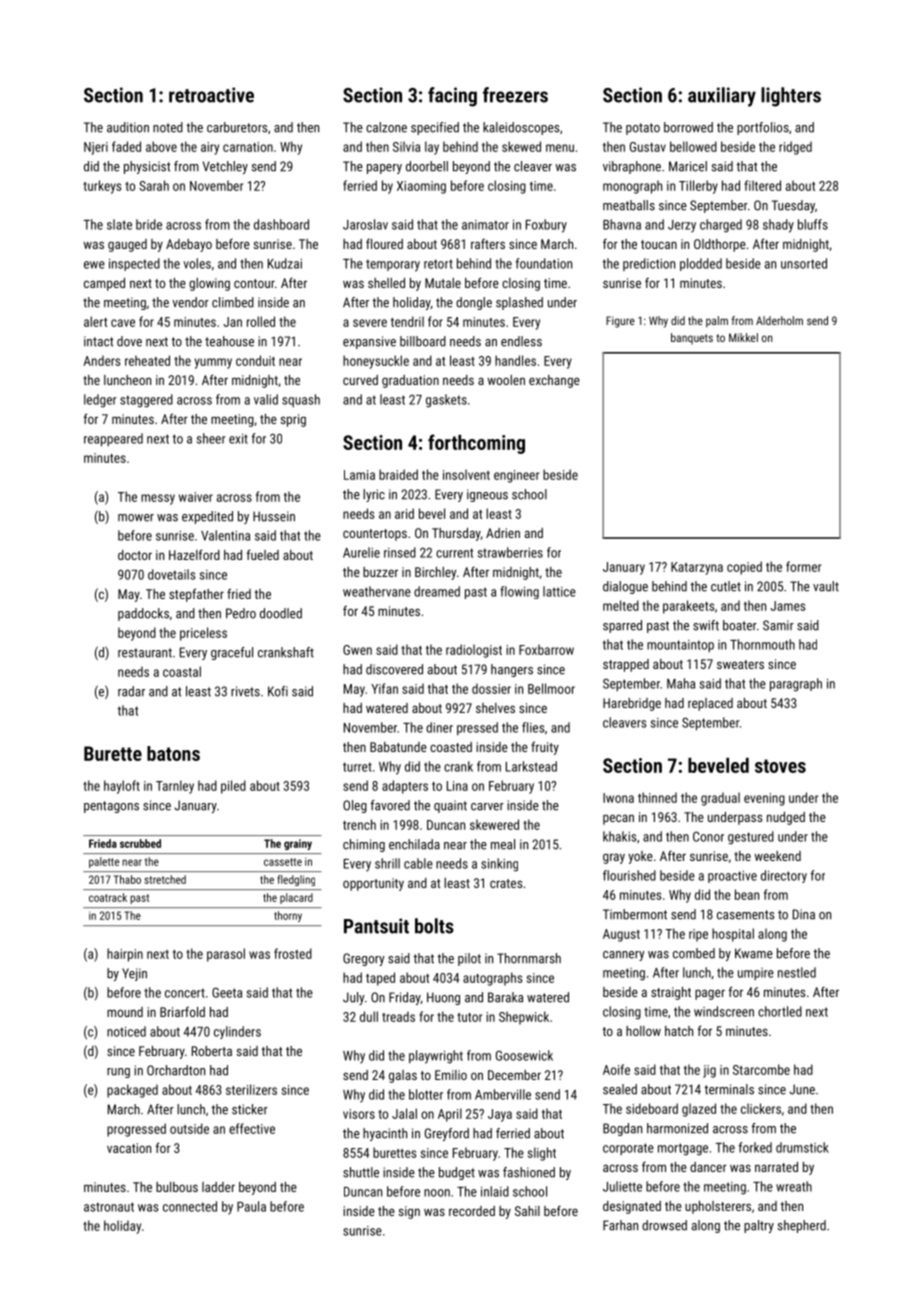  Describe the element at coordinates (386, 127) in the image. I see `calzone` at that location.
